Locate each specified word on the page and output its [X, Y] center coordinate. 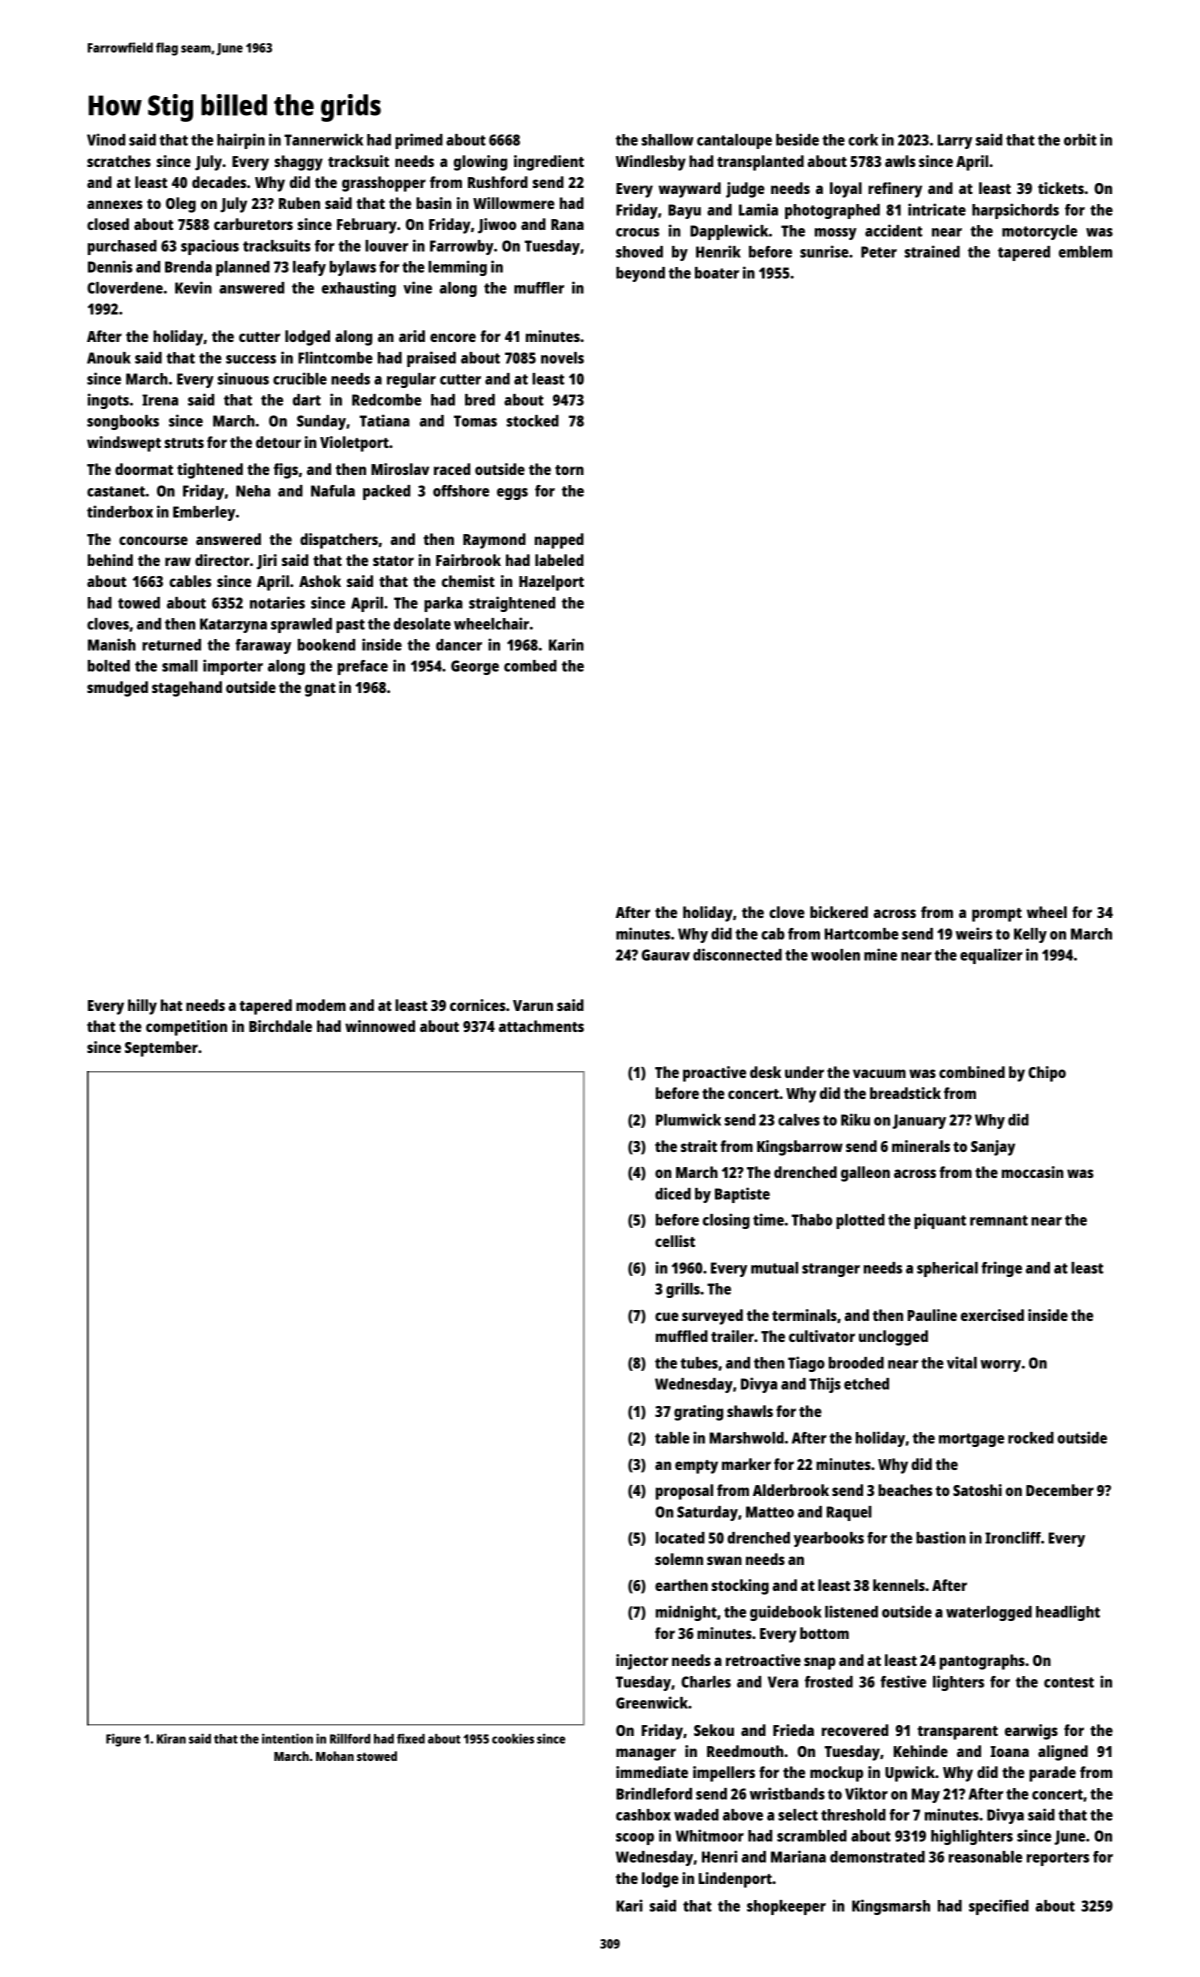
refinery [895, 190]
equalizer [991, 956]
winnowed [380, 1026]
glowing [480, 163]
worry [1000, 1366]
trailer [732, 1336]
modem [321, 1005]
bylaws [353, 268]
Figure [123, 1740]
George [475, 667]
